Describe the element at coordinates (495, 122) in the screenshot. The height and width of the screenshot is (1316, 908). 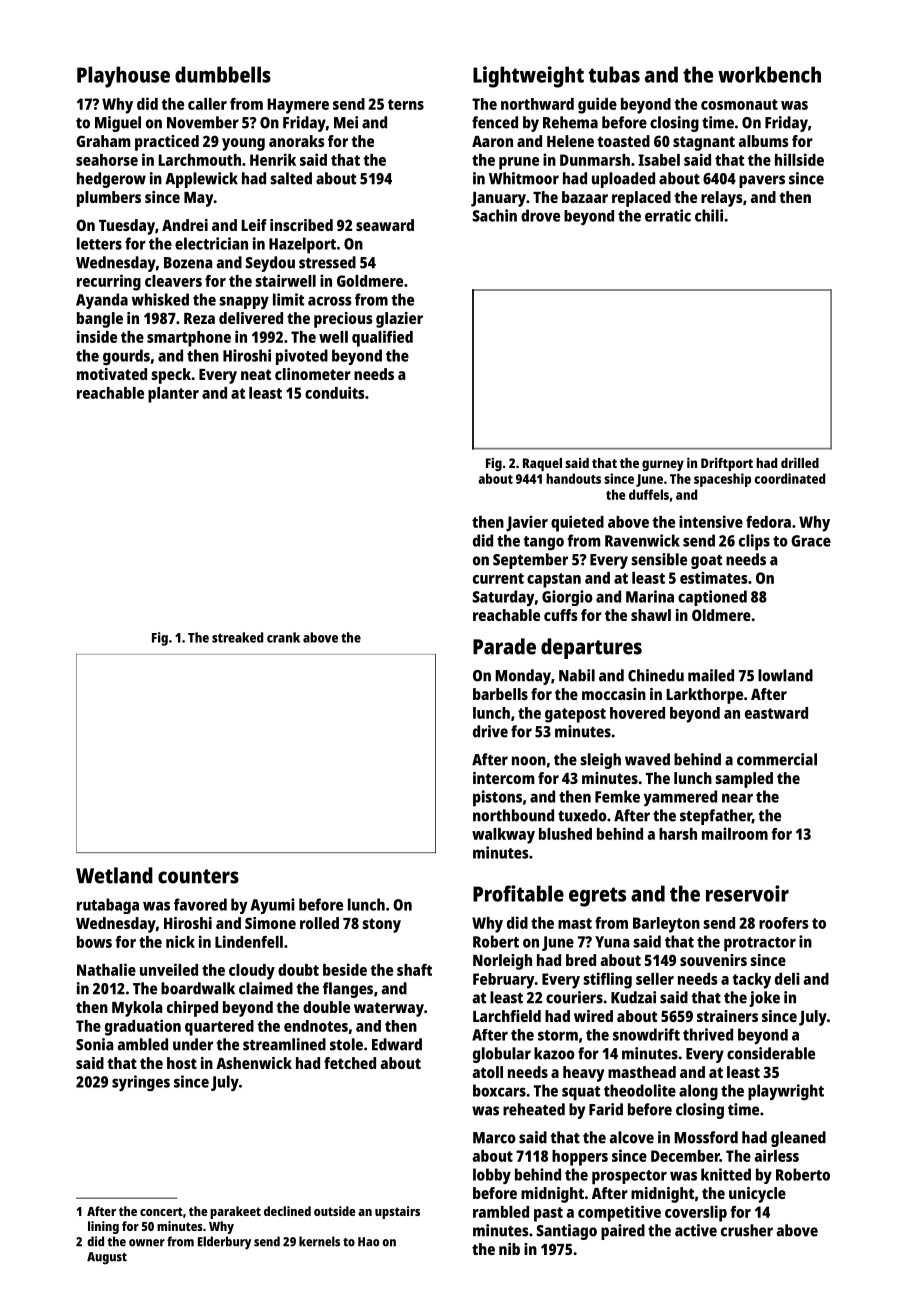
I see `fenced` at that location.
